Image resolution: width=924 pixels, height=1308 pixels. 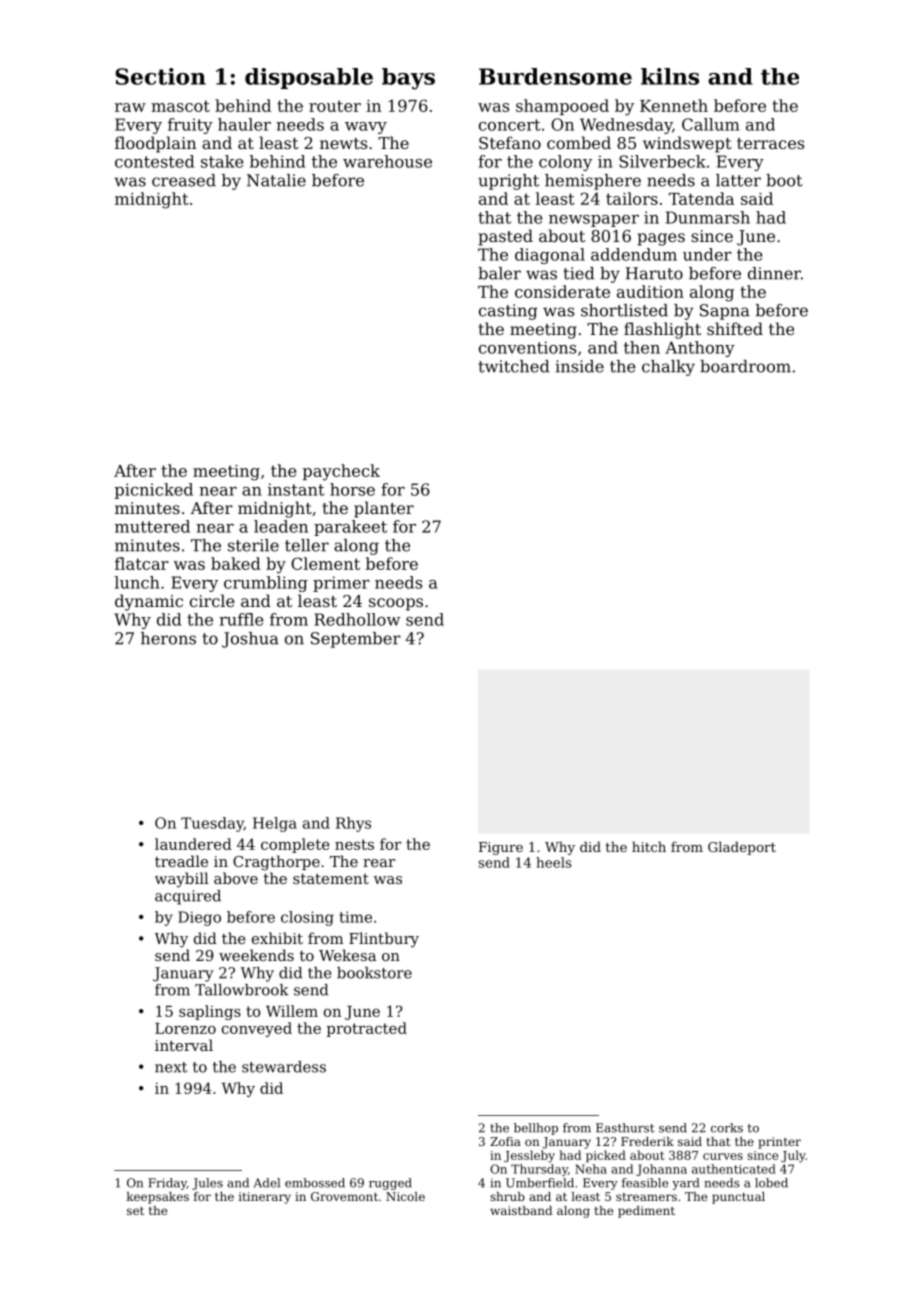 What do you see at coordinates (508, 182) in the page?
I see `upright` at bounding box center [508, 182].
